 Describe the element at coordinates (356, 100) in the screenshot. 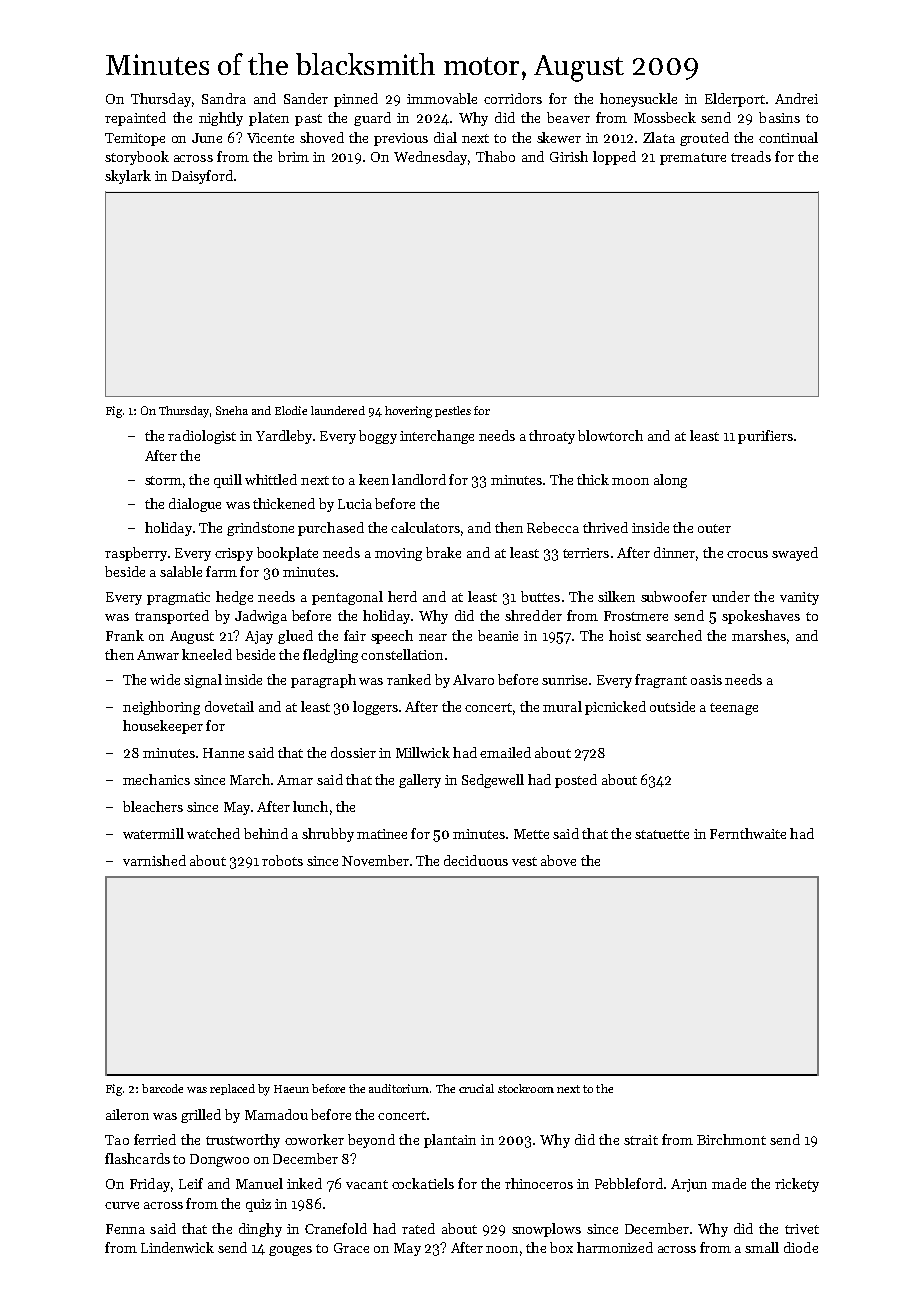

I see `pinned` at that location.
